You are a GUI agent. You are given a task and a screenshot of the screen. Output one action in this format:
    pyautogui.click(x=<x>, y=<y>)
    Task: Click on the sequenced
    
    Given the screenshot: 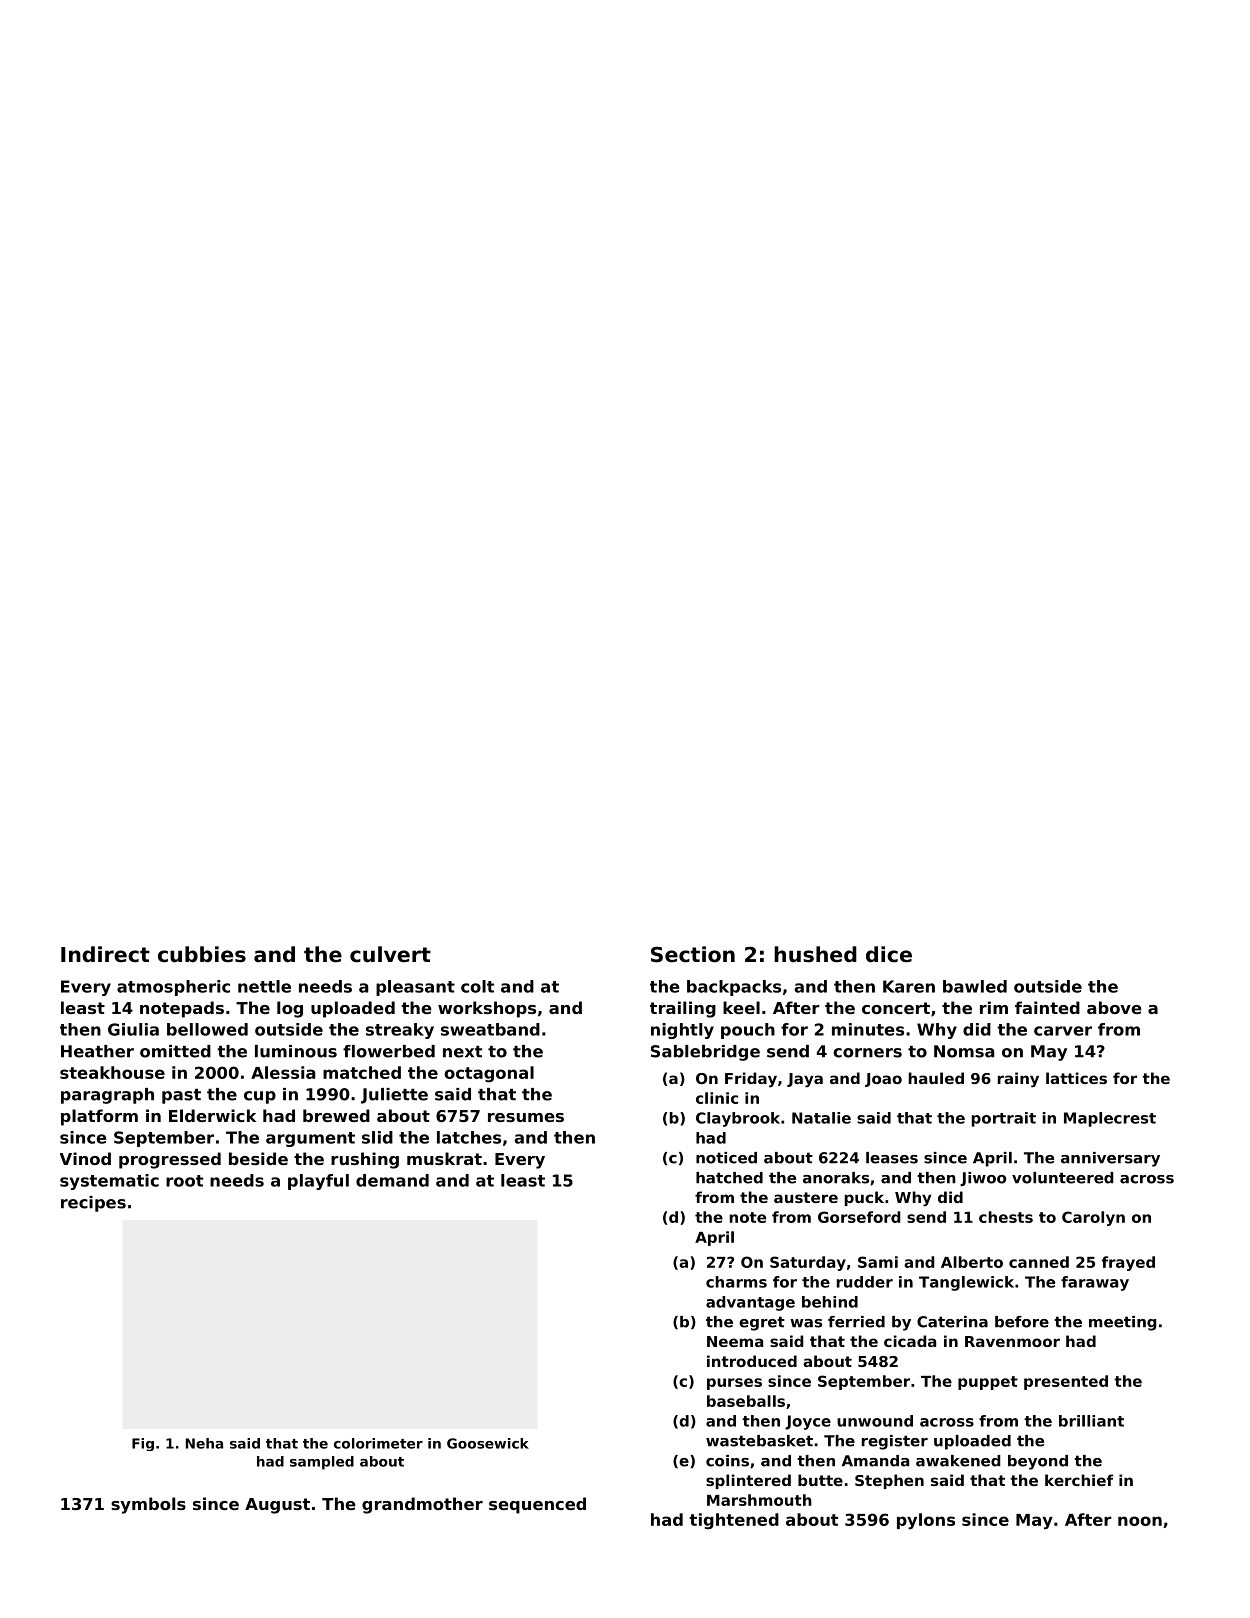 What is the action you would take?
    pyautogui.click(x=537, y=1505)
